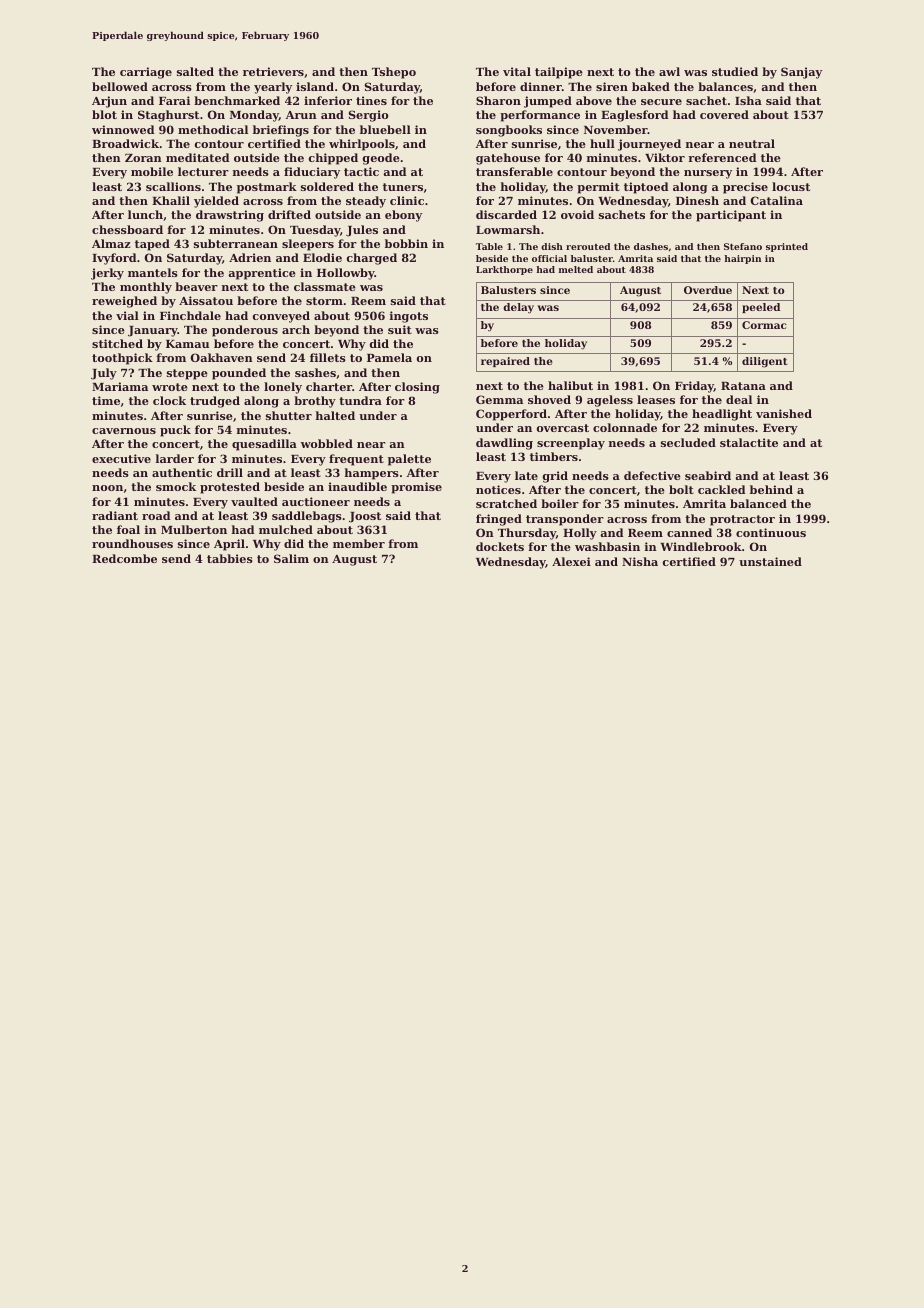  What do you see at coordinates (735, 71) in the screenshot?
I see `studied` at bounding box center [735, 71].
